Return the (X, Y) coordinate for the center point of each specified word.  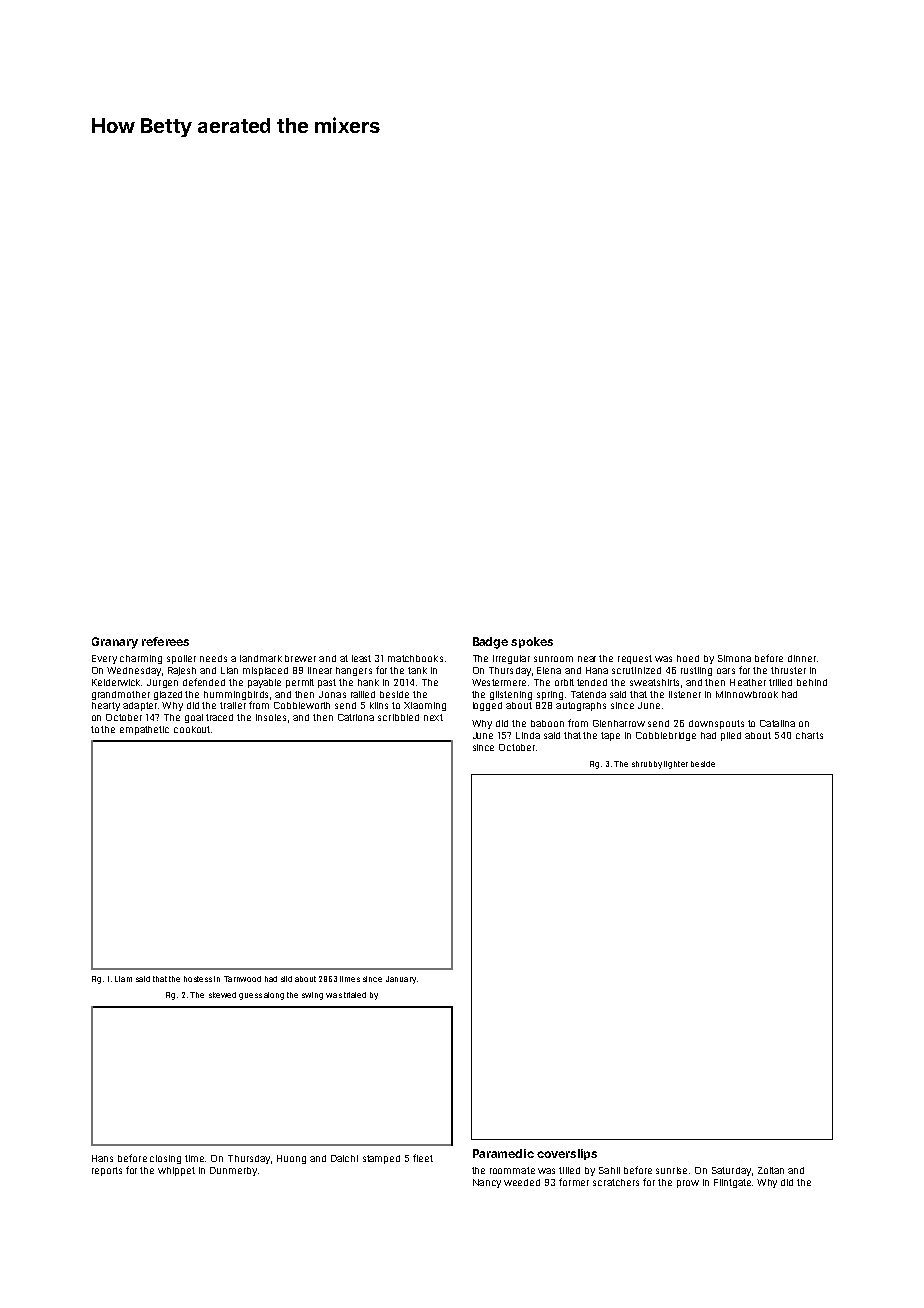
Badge (490, 643)
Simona (734, 658)
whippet (176, 1171)
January (401, 980)
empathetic (144, 730)
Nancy (487, 1183)
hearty (106, 706)
